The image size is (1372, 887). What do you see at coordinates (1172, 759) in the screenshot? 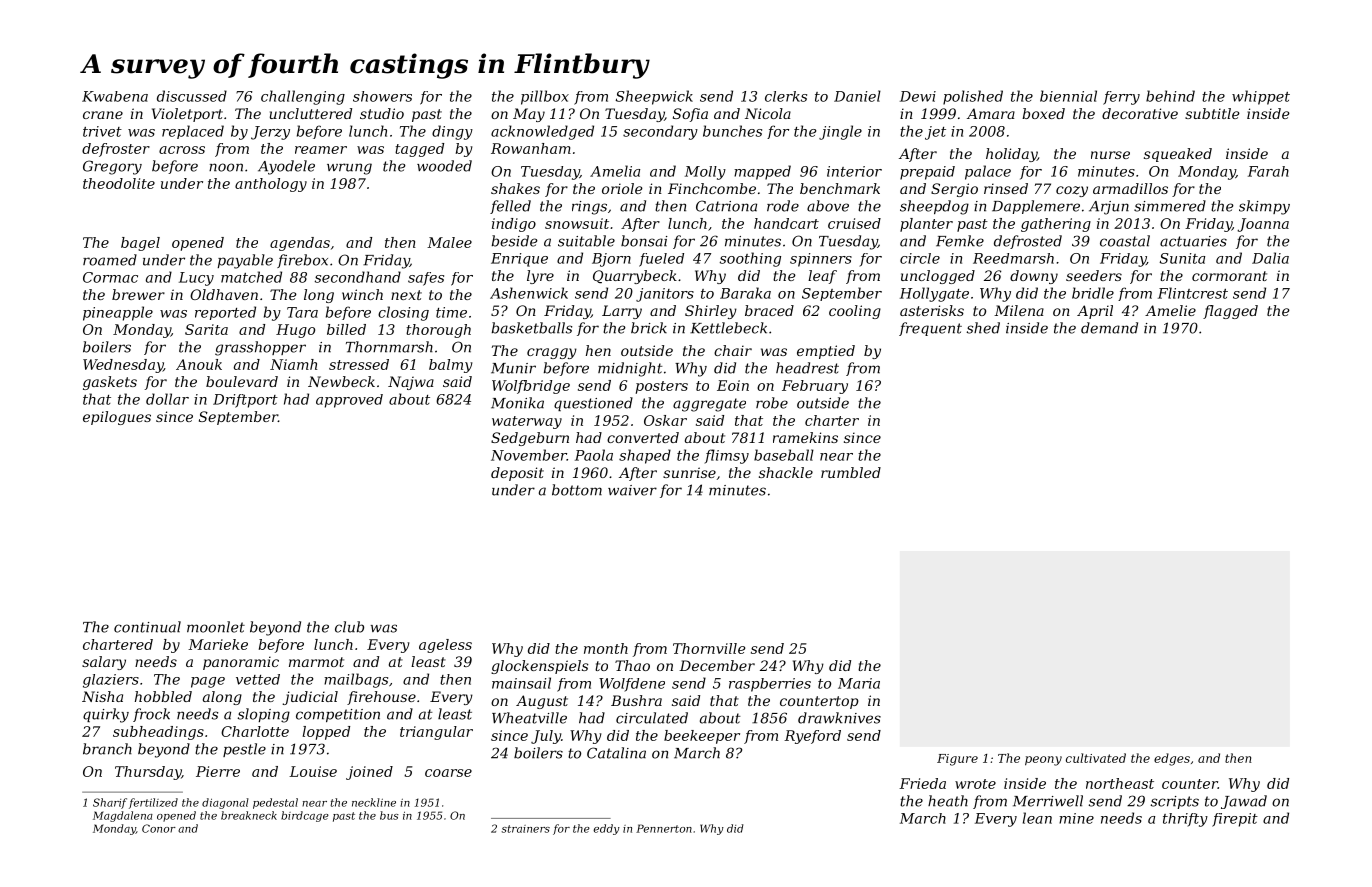
I see `edges` at bounding box center [1172, 759].
